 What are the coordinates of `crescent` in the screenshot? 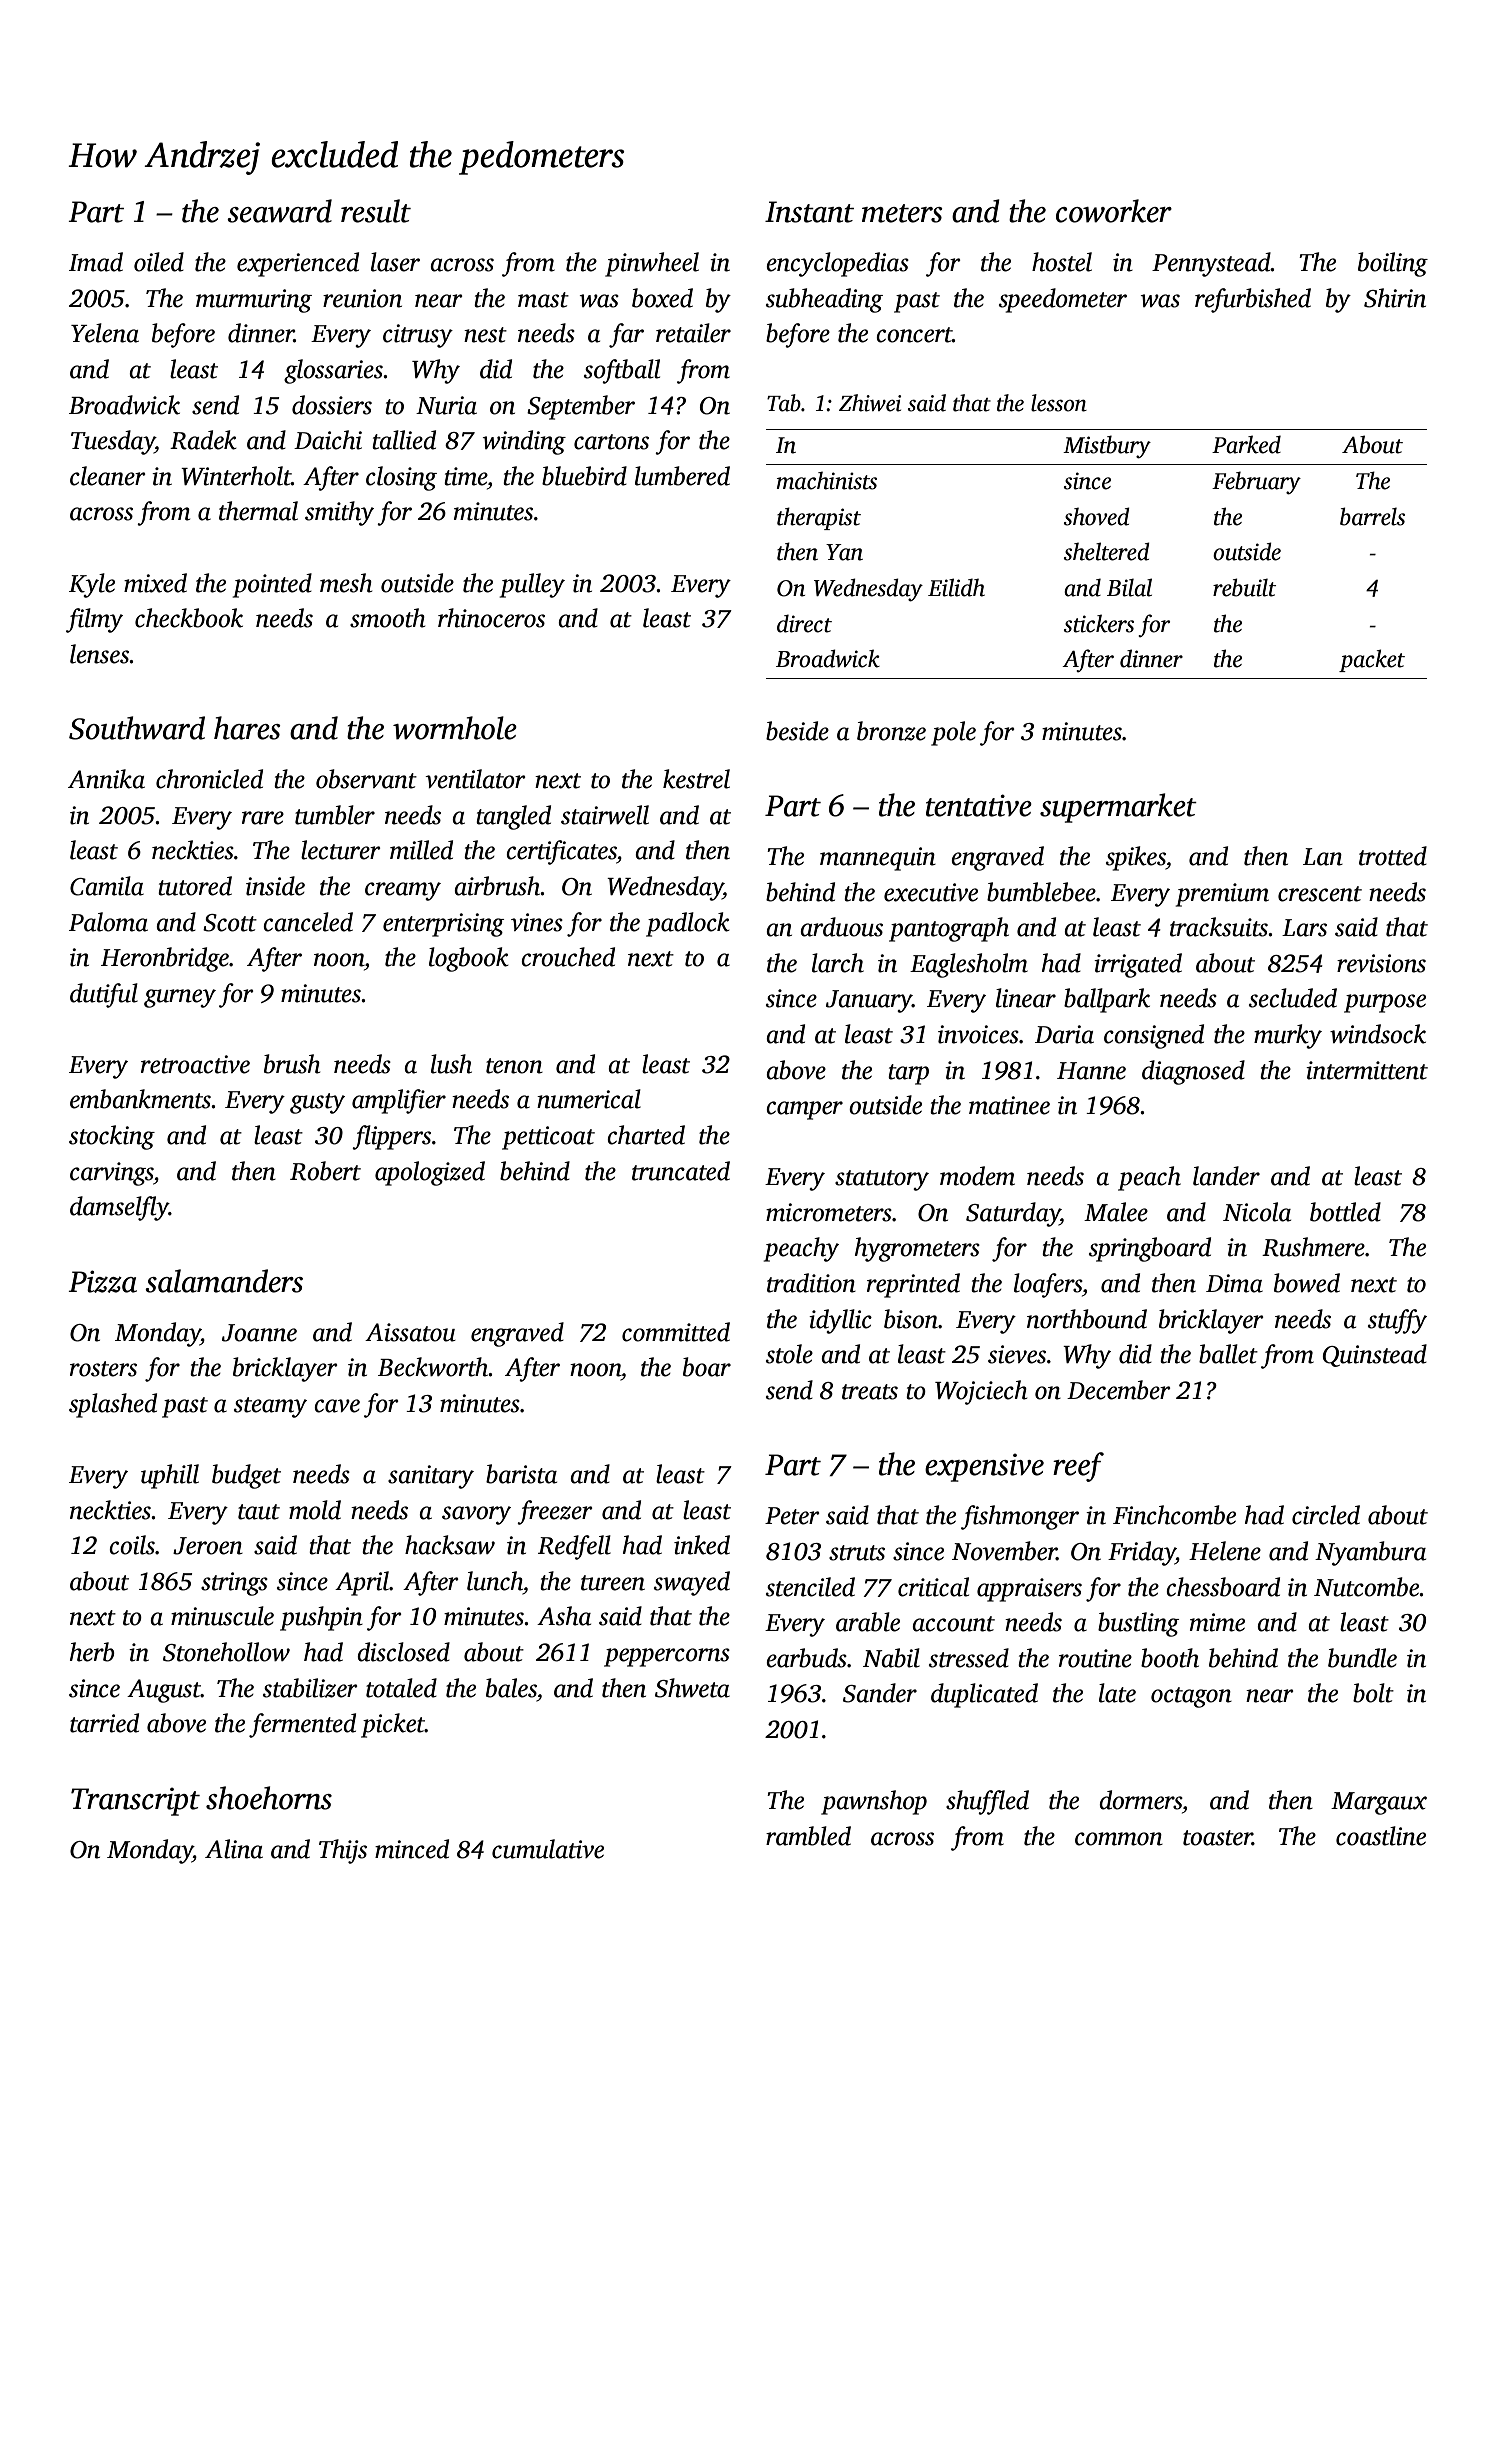 It's located at (1320, 894).
